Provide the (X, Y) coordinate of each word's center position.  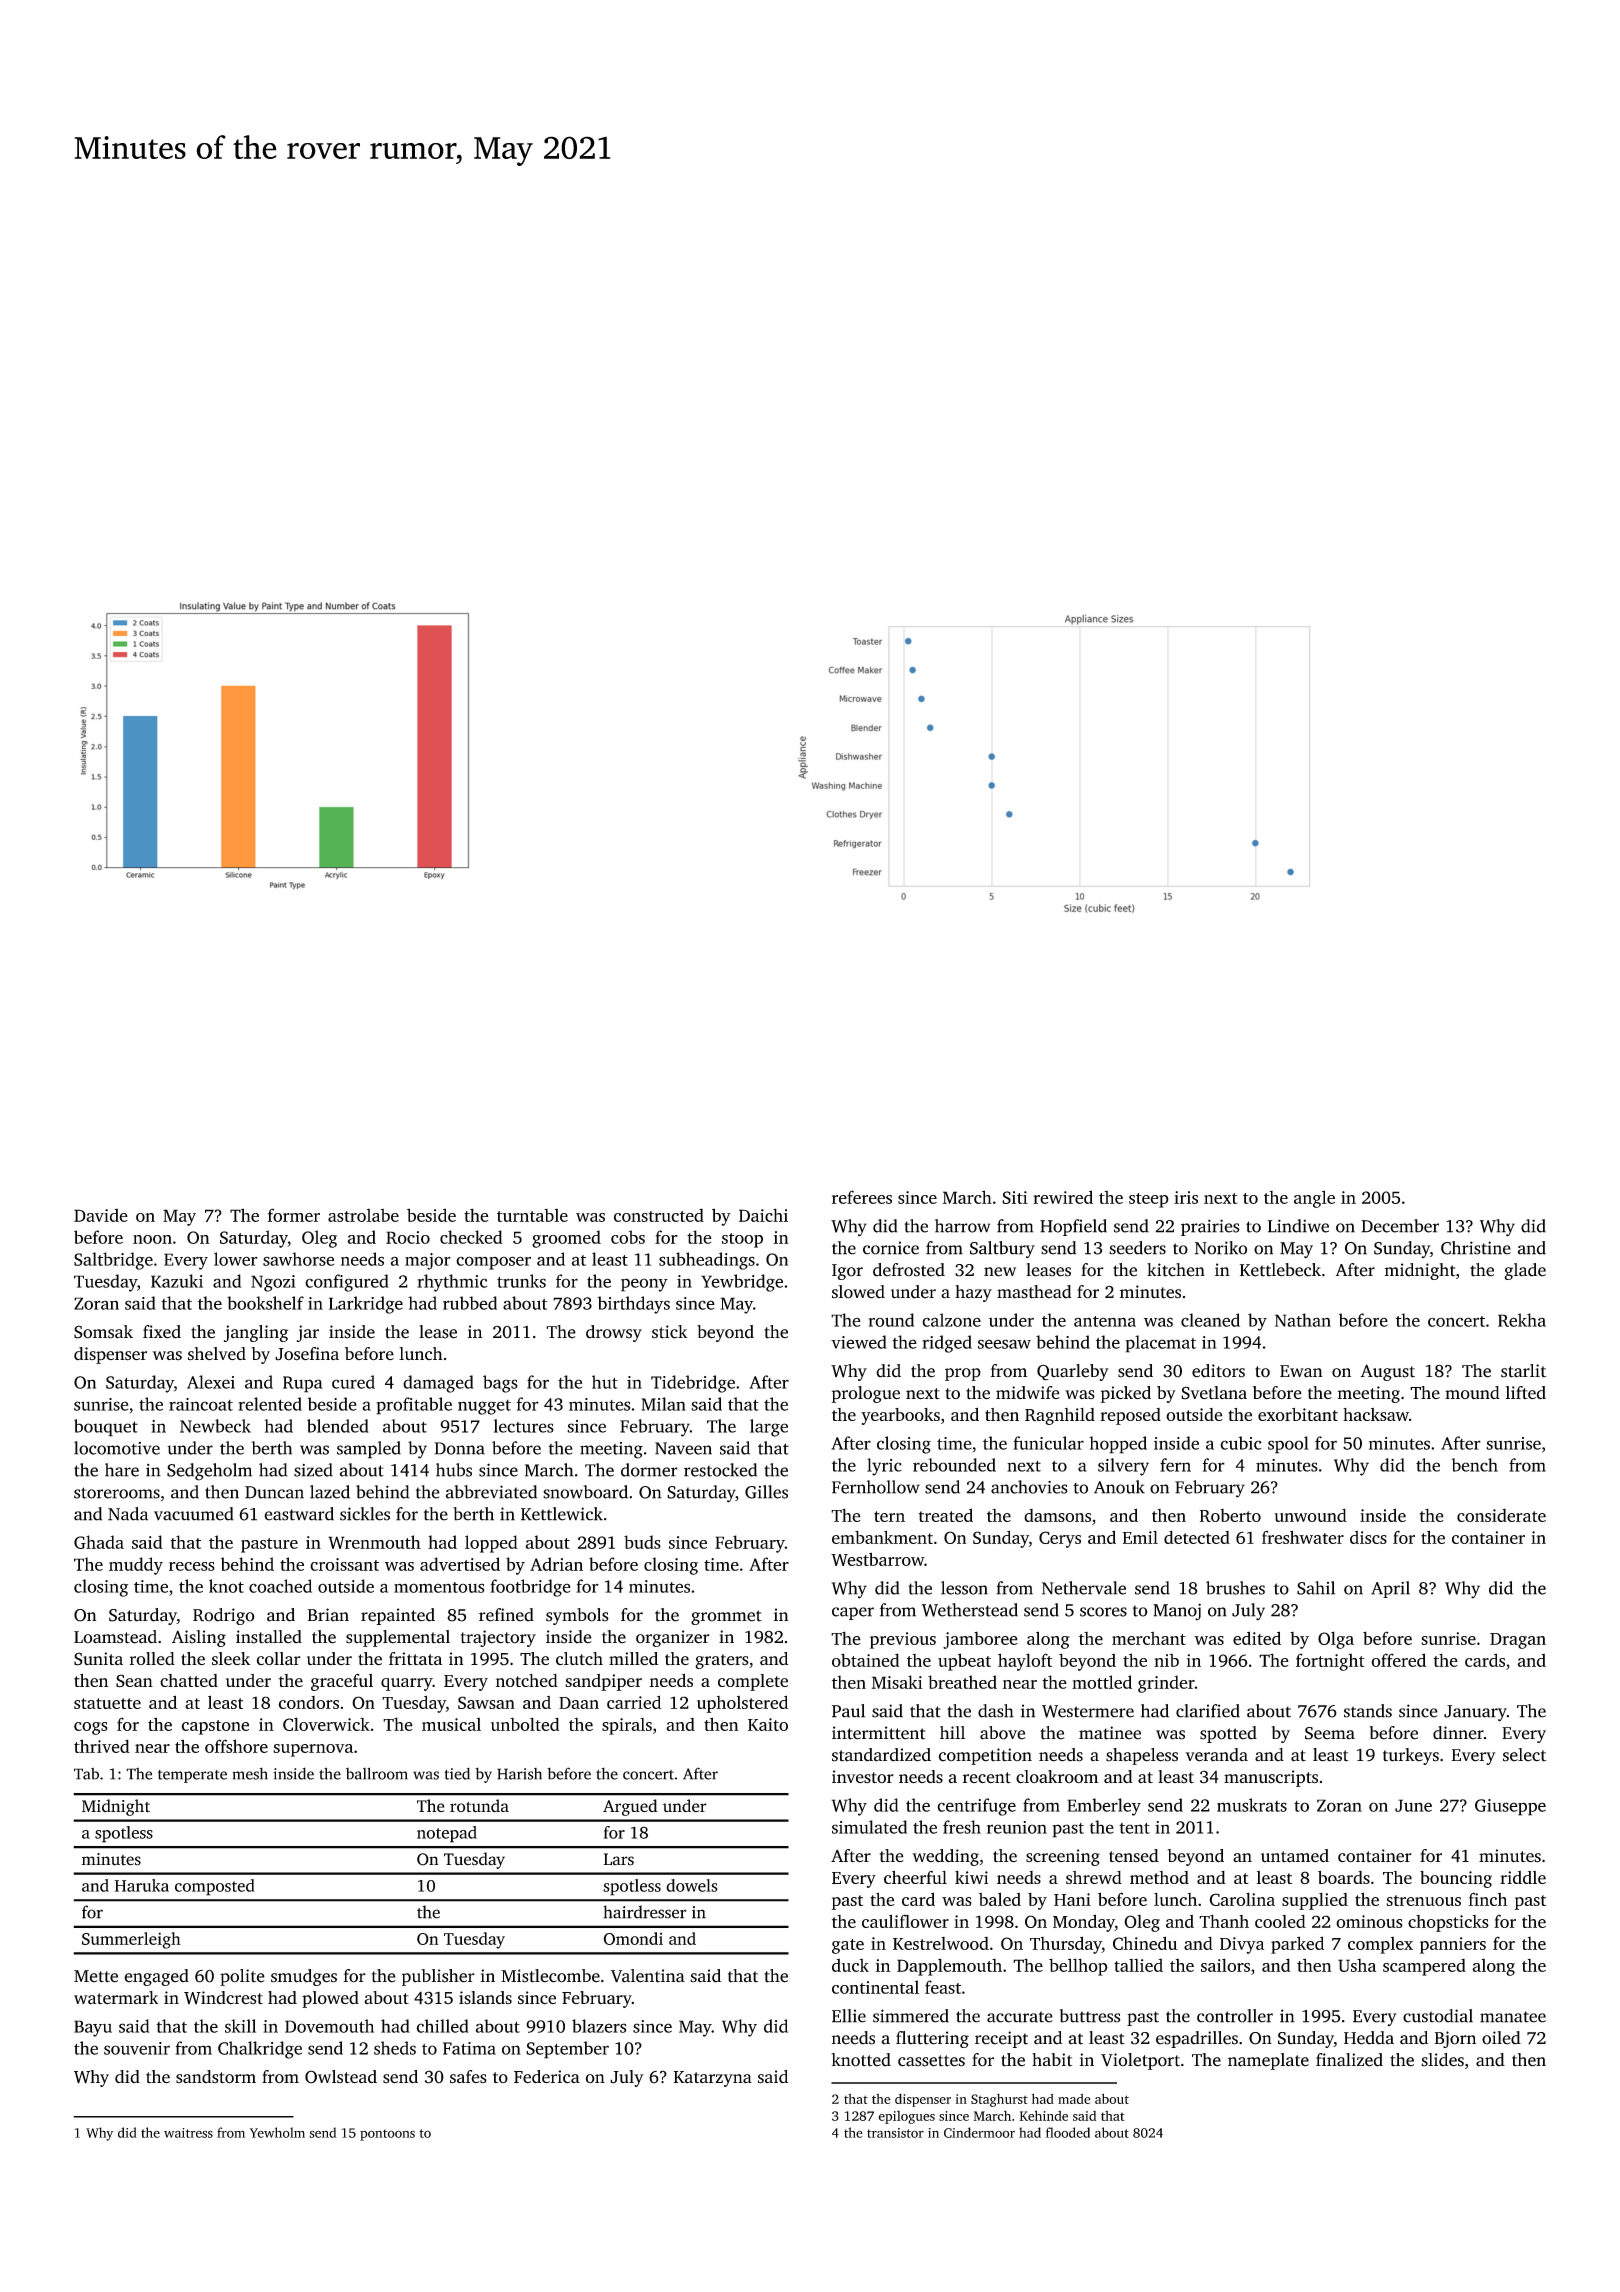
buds (642, 1542)
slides (1442, 2060)
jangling (256, 1333)
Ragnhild (1060, 1416)
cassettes (931, 2061)
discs (1368, 1537)
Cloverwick (326, 1724)
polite (242, 1977)
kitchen (1176, 1270)
